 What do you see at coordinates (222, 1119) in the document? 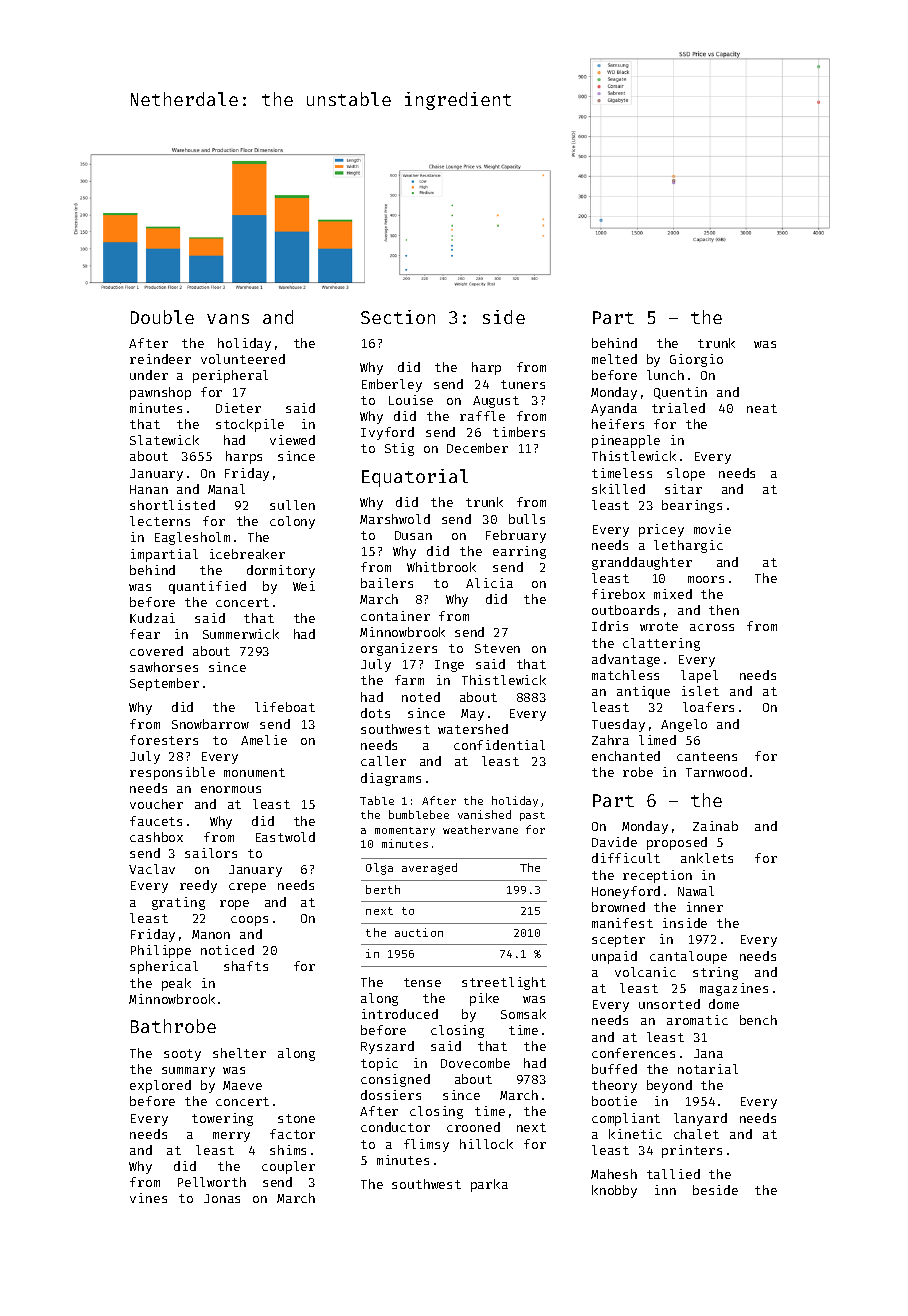
I see `towering` at bounding box center [222, 1119].
